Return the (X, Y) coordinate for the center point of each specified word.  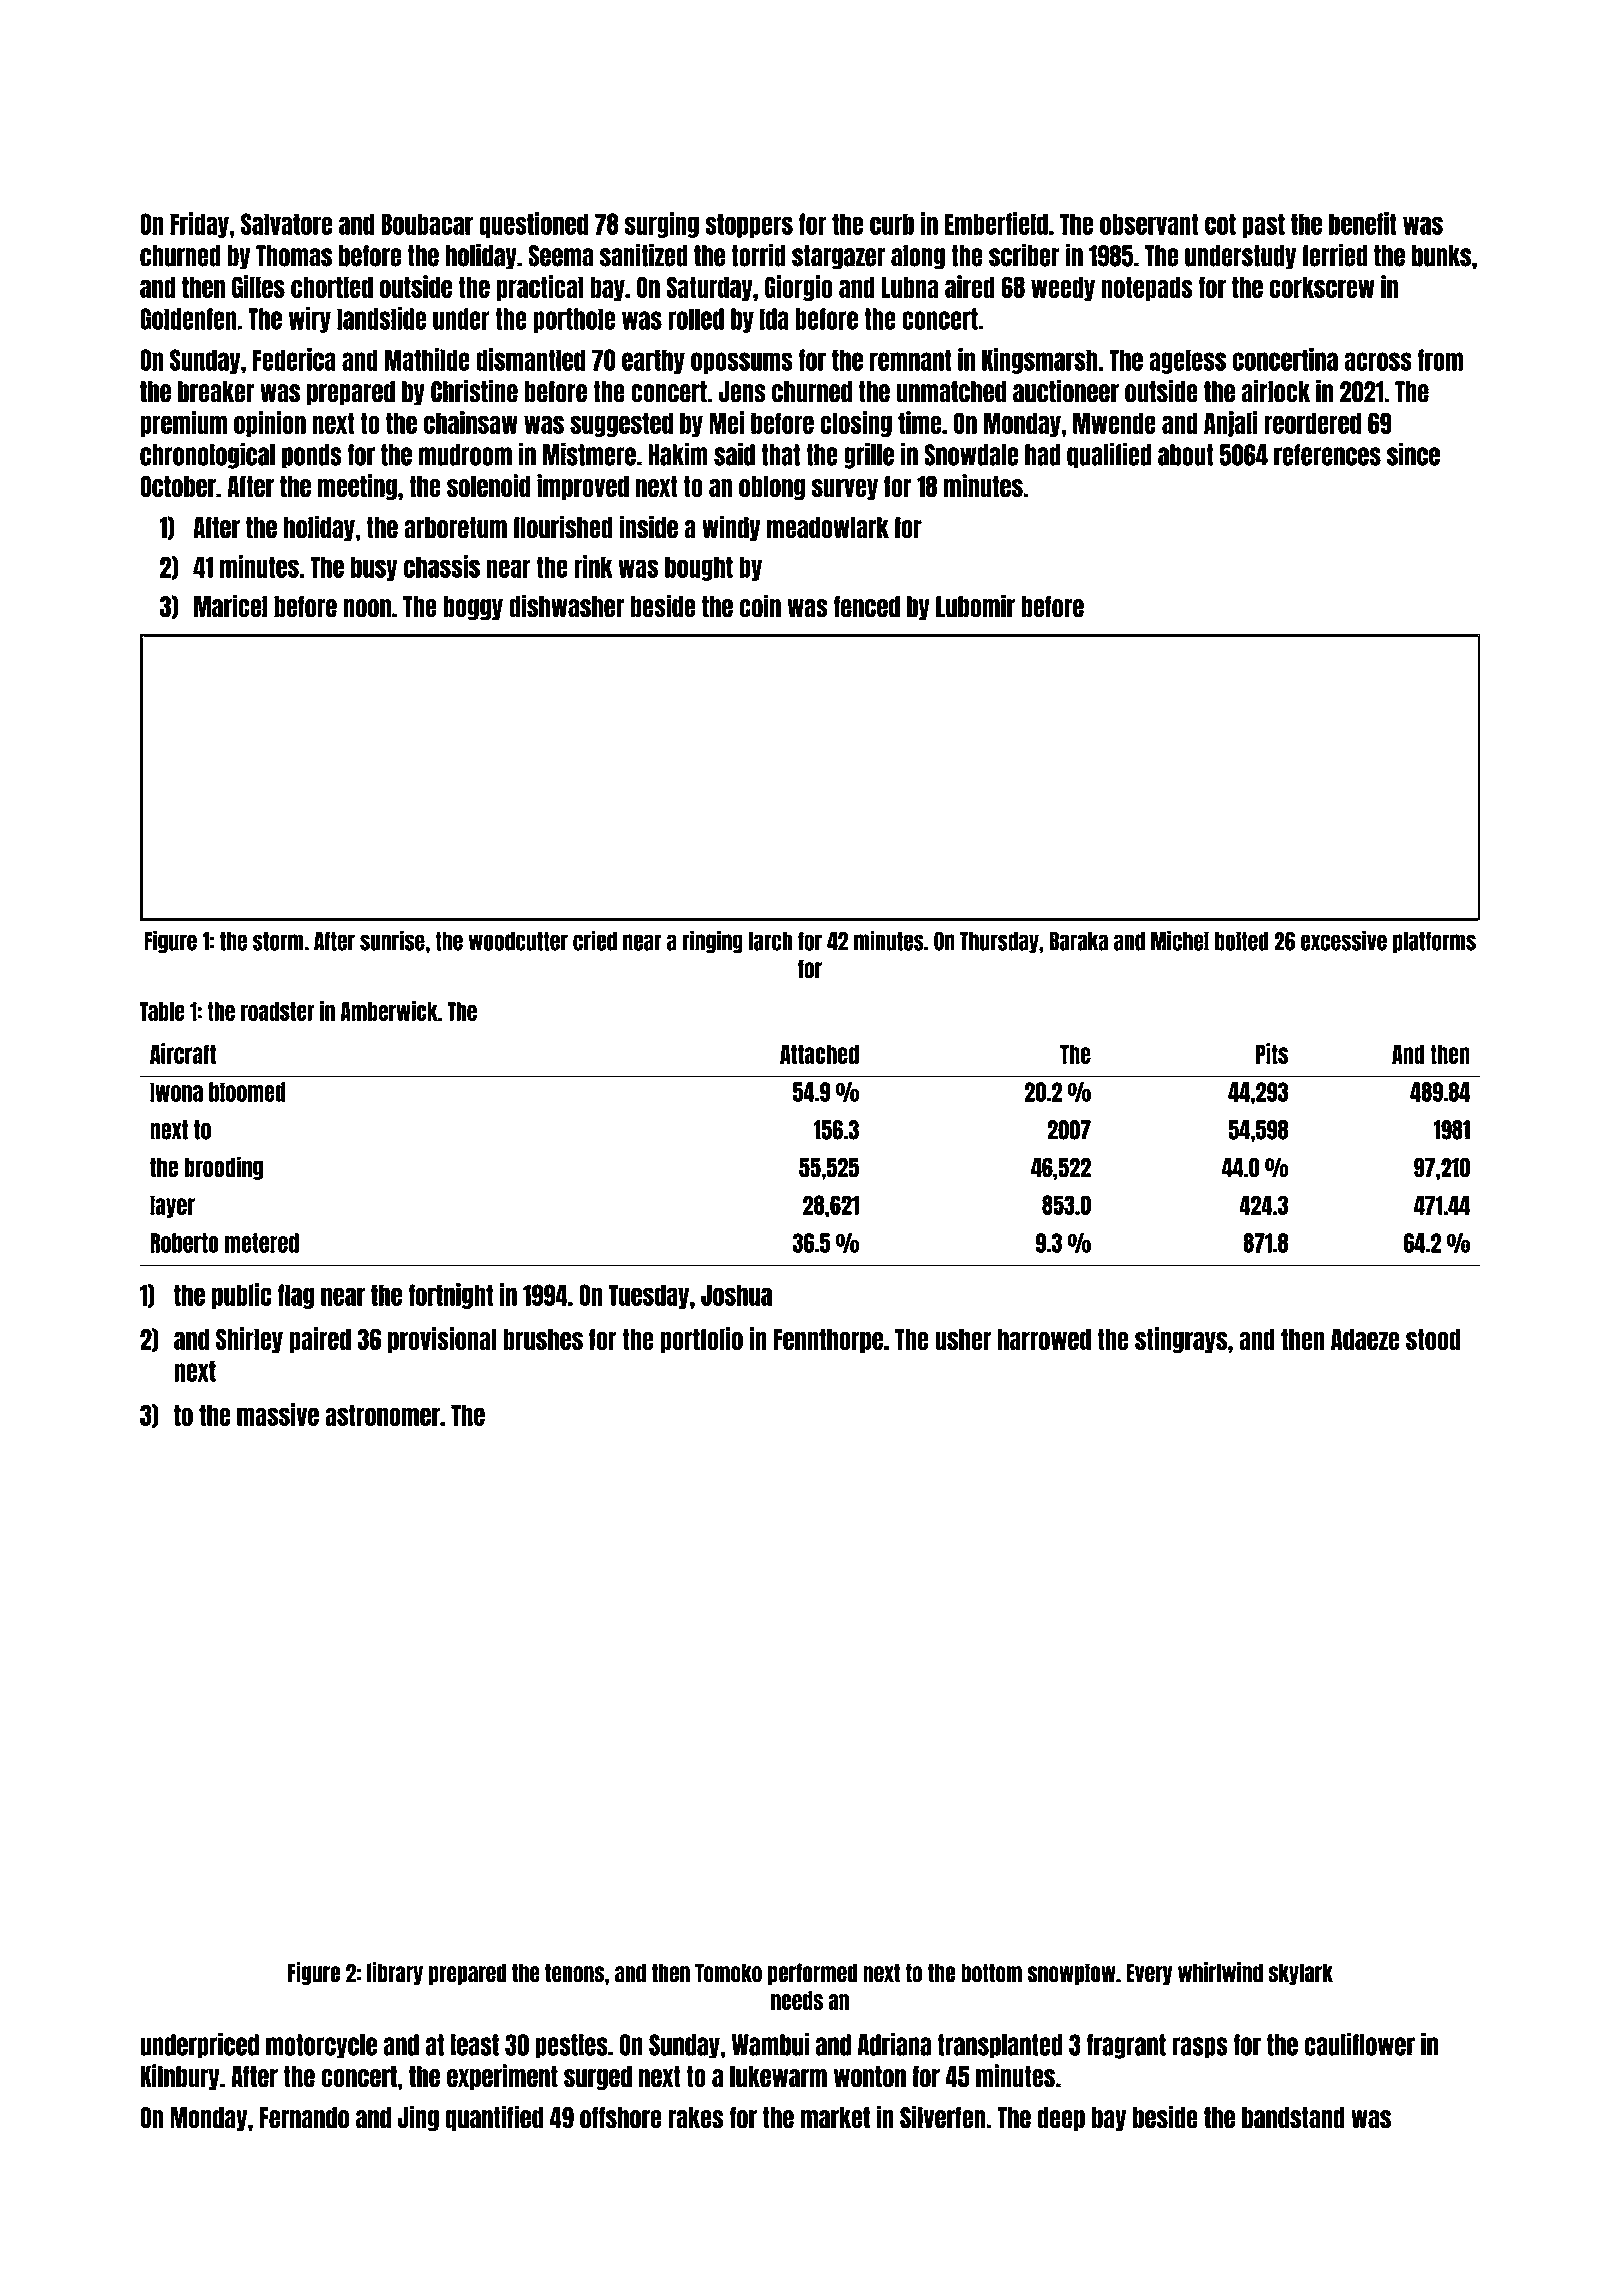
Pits (1272, 1053)
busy (374, 568)
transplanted (1000, 2046)
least (475, 2045)
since (1413, 454)
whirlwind (1220, 1972)
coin (760, 606)
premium (183, 424)
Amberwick (389, 1011)
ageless (1187, 361)
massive (278, 1414)
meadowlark (828, 528)
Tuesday (649, 1296)
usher (963, 1339)
